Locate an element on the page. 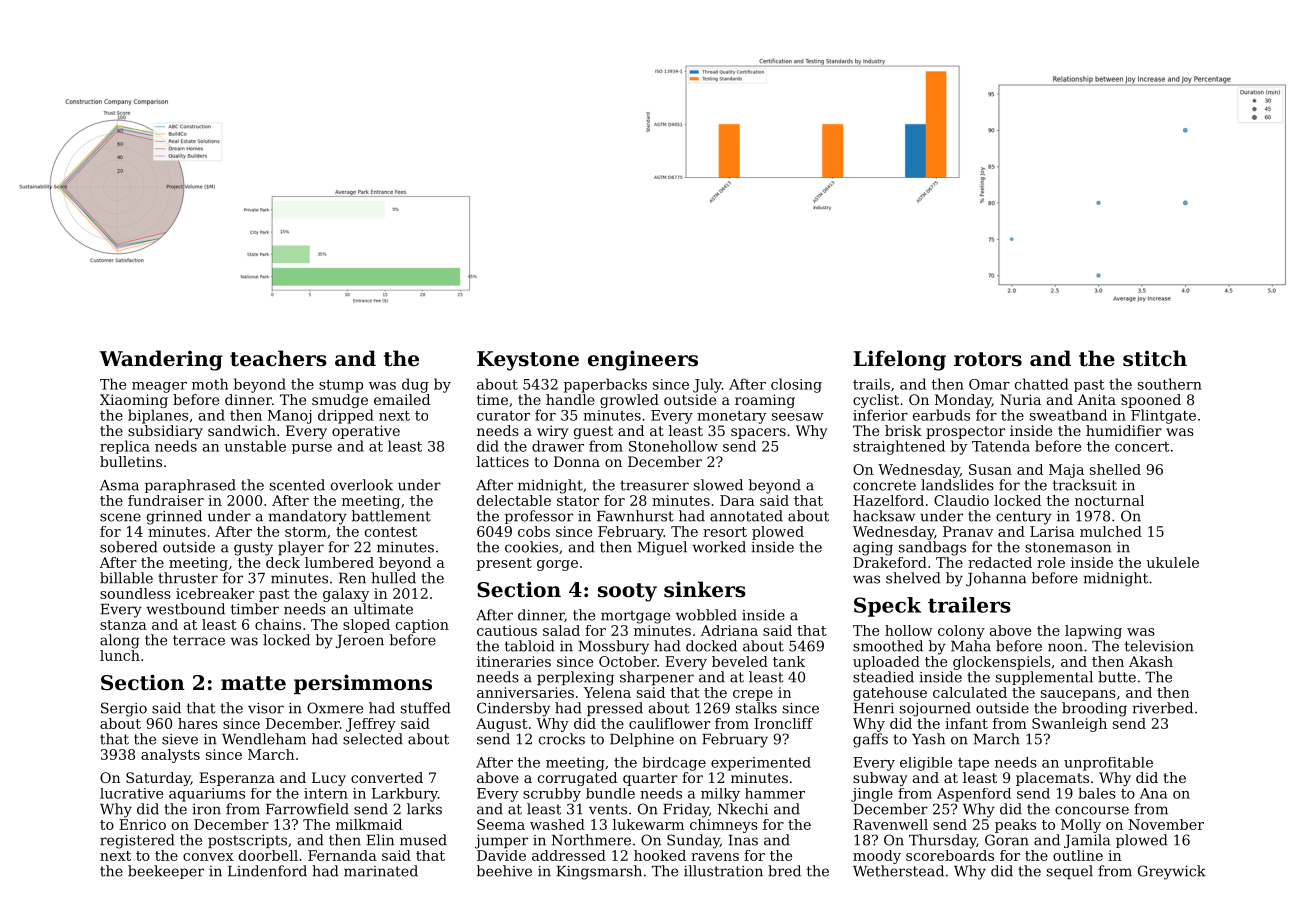  Kingsmarsh is located at coordinates (599, 872).
